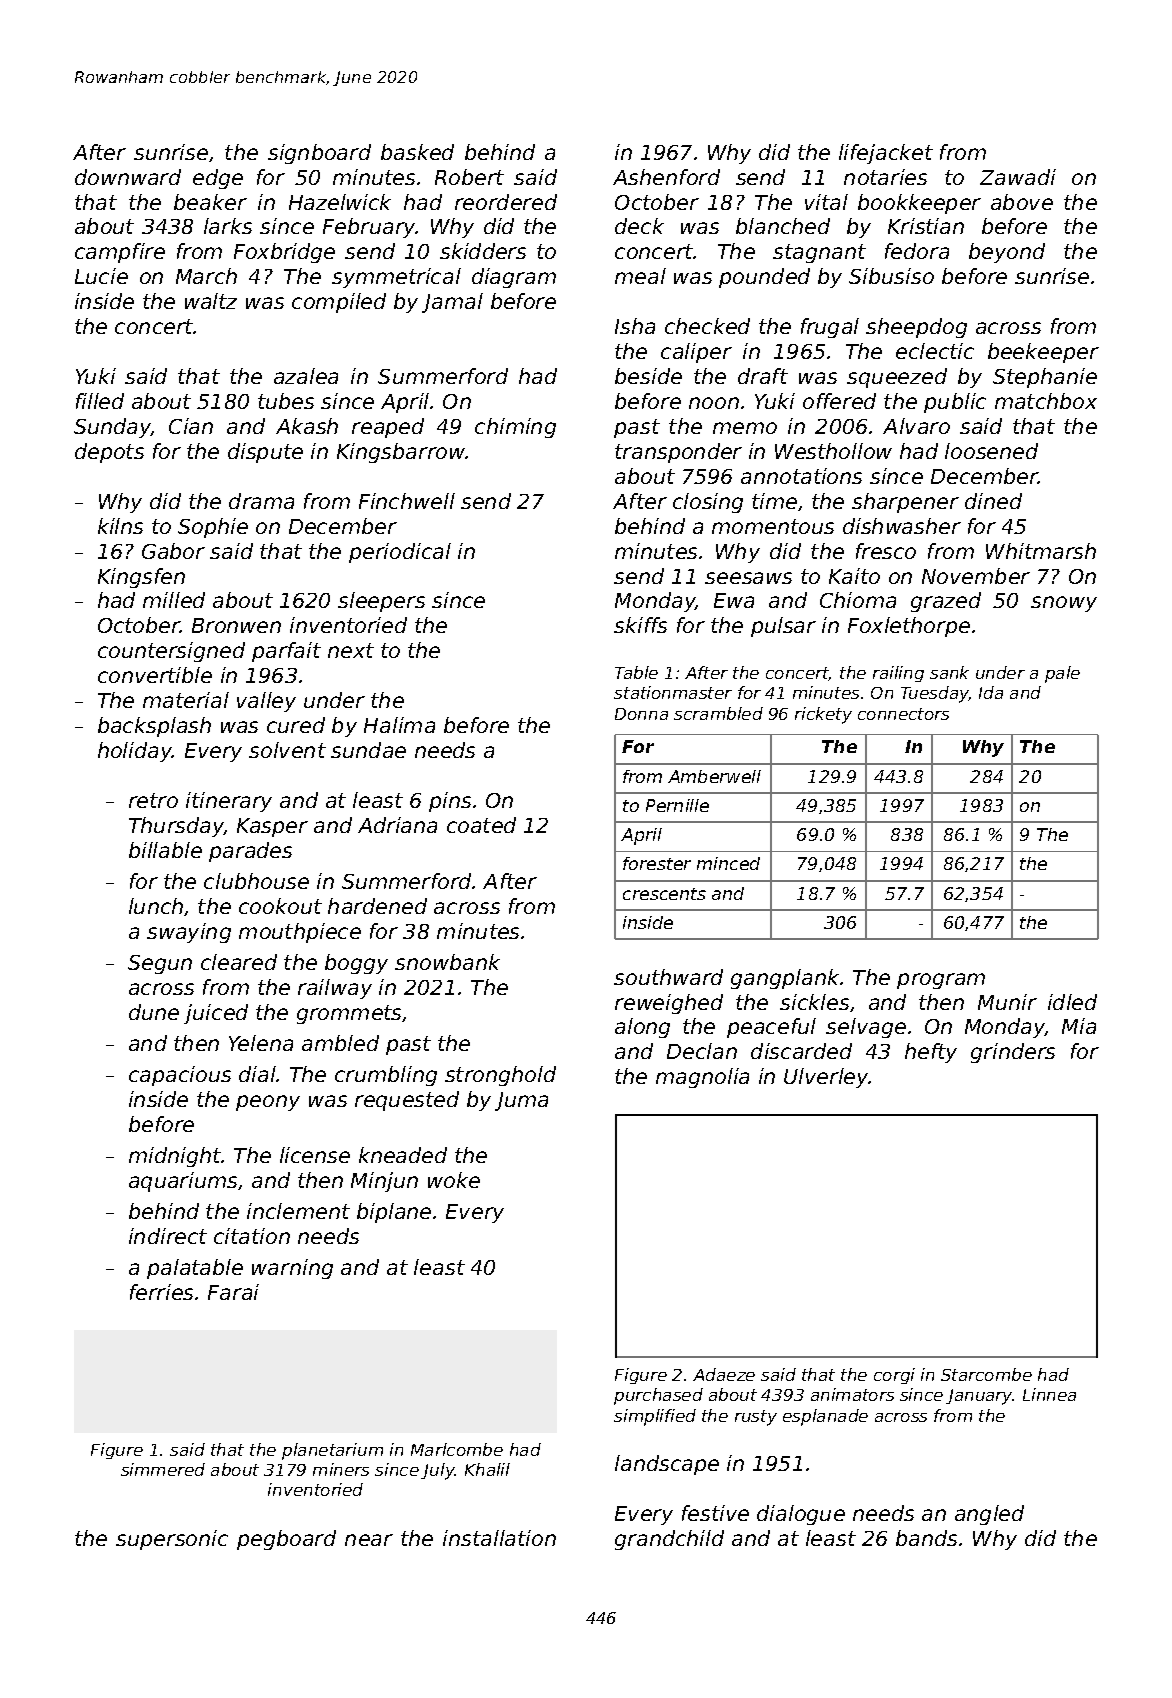 The width and height of the page is (1172, 1698). I want to click on aquariums, so click(183, 1182).
